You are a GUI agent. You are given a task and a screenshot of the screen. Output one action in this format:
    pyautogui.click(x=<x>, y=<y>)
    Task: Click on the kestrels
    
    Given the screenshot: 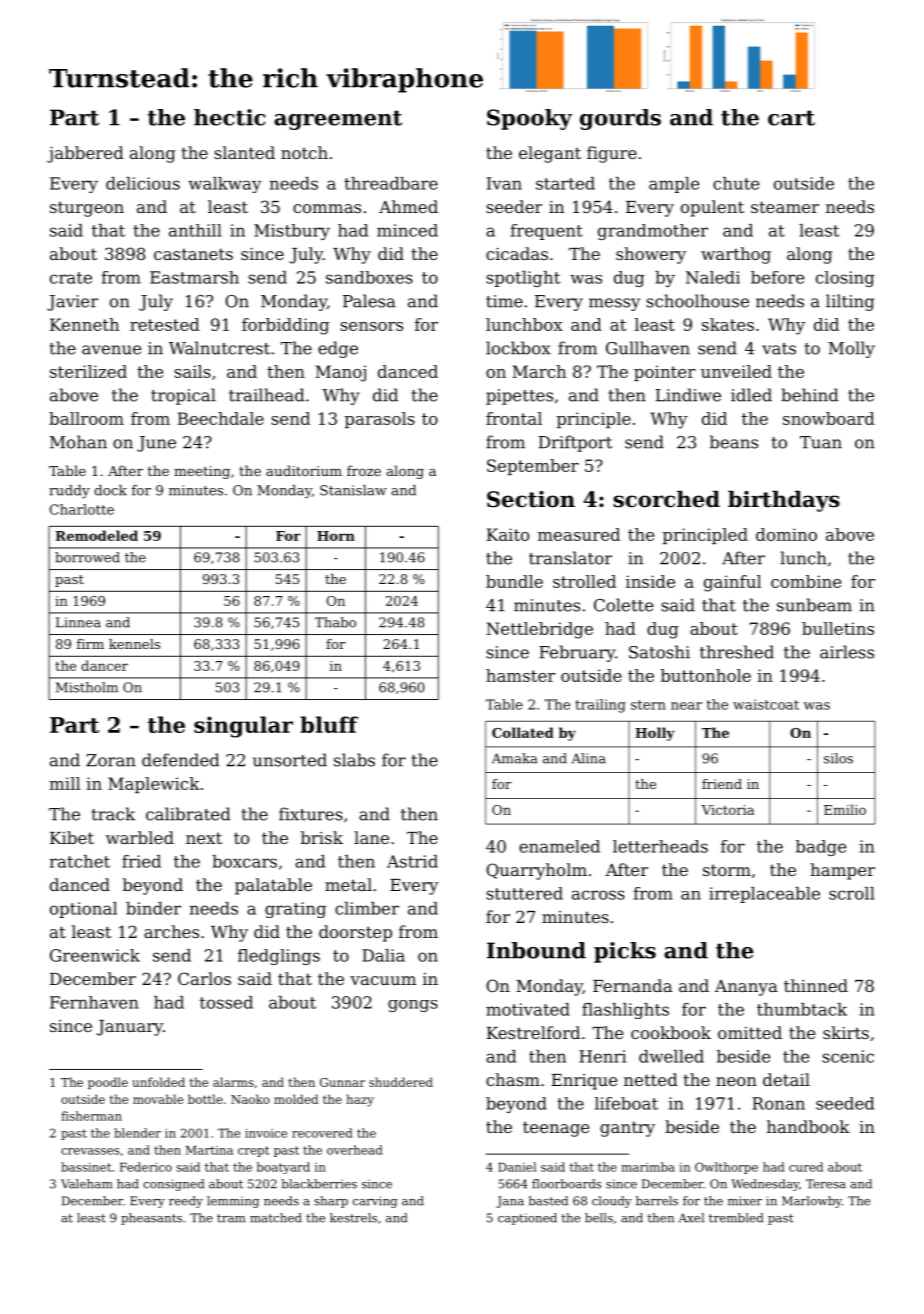 What is the action you would take?
    pyautogui.click(x=353, y=1218)
